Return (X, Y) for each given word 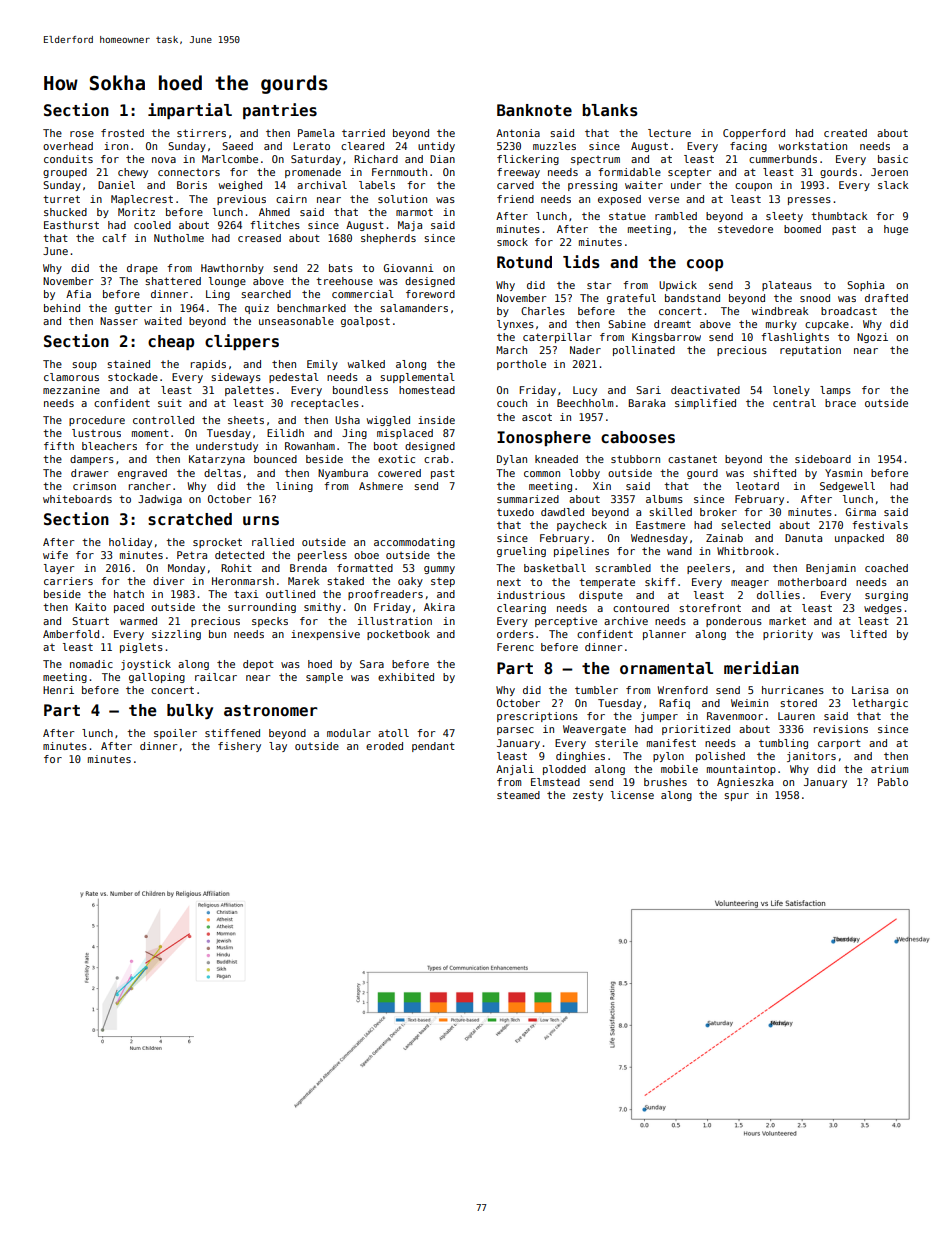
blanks (610, 110)
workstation (813, 146)
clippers (242, 342)
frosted (122, 133)
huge (896, 230)
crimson (94, 486)
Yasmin (843, 473)
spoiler (175, 734)
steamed (518, 795)
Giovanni (409, 268)
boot (386, 446)
